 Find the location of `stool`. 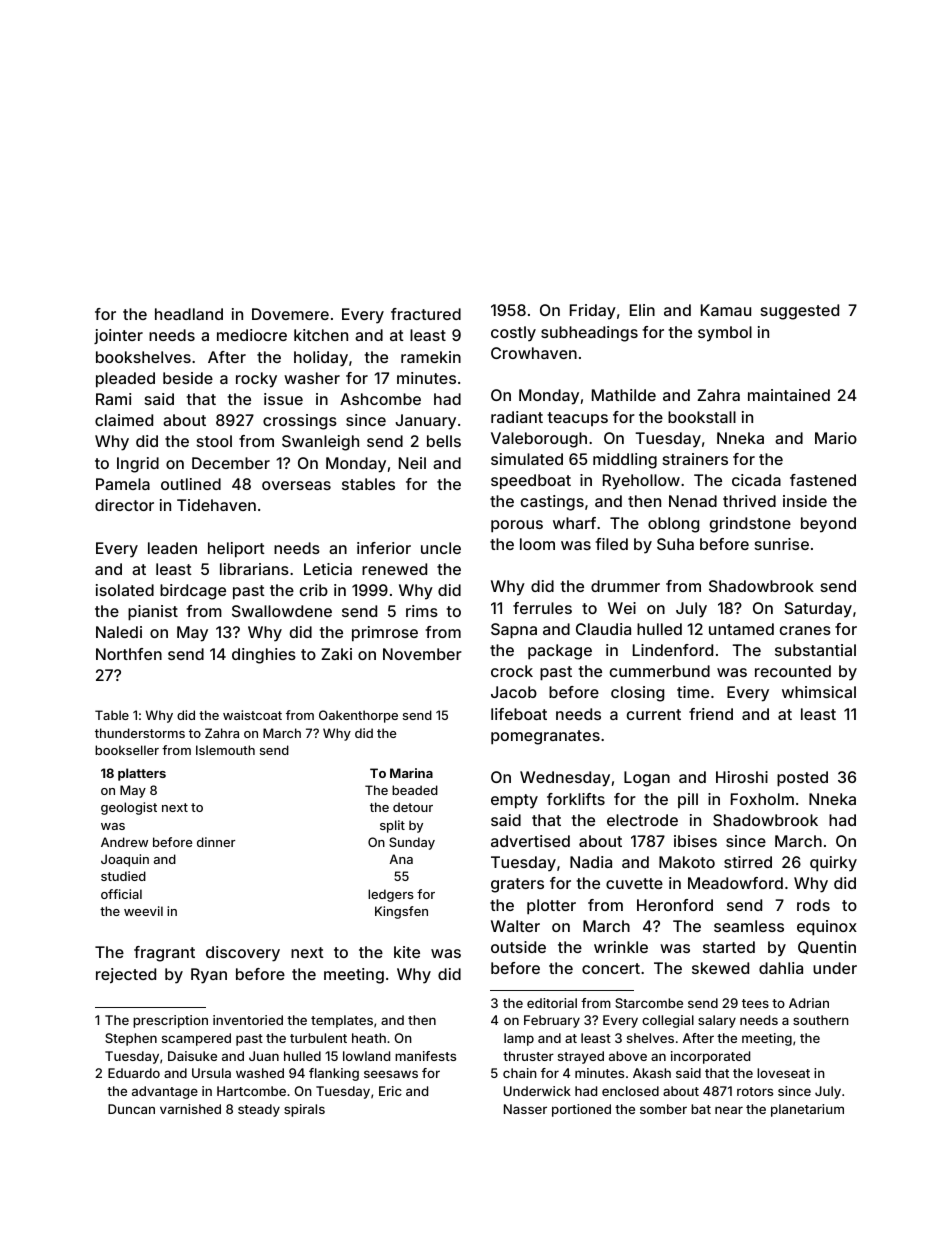

stool is located at coordinates (214, 441).
